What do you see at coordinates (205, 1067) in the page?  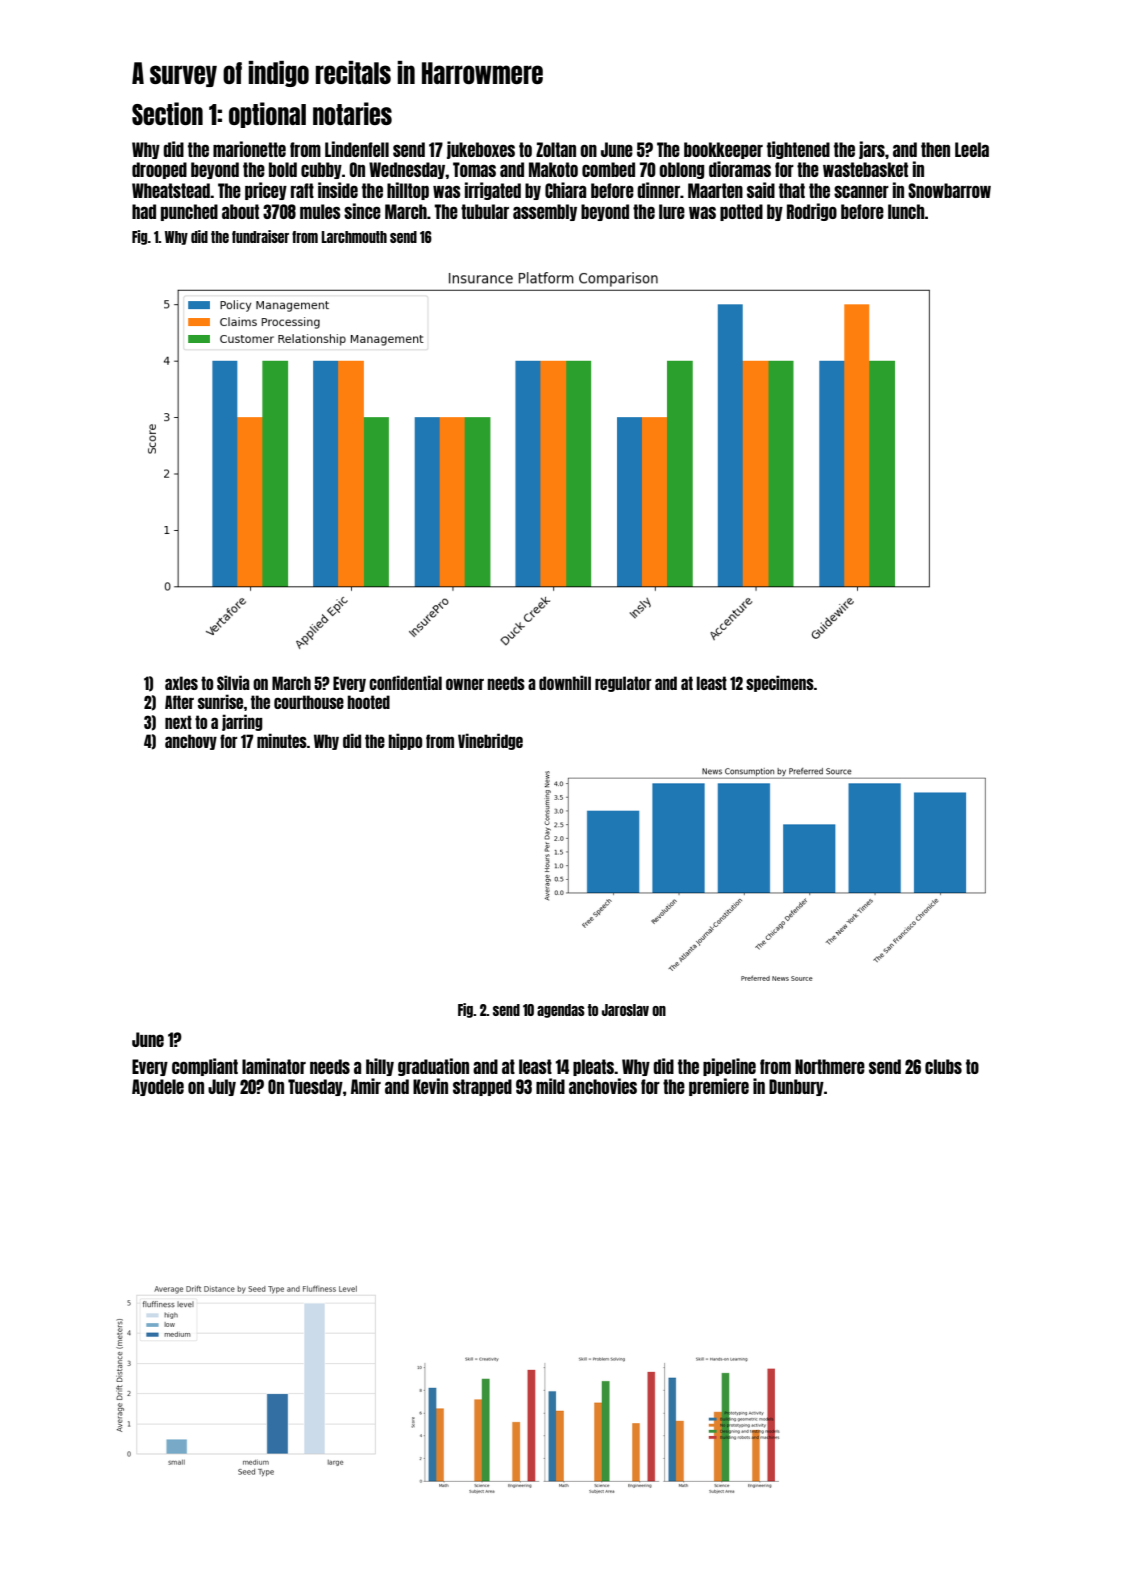 I see `compliant` at bounding box center [205, 1067].
